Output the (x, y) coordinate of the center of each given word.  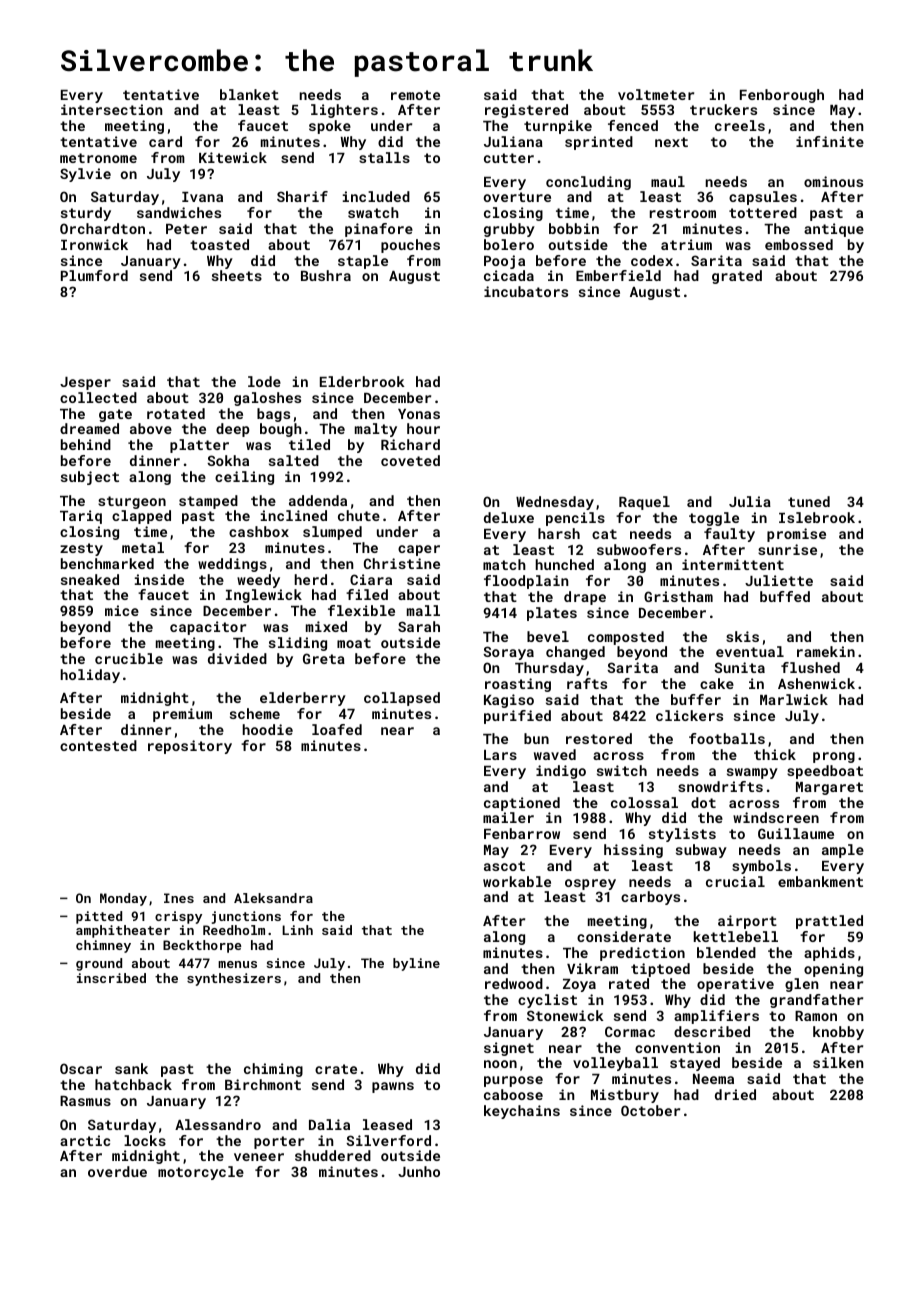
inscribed (111, 978)
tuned (809, 501)
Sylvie (85, 175)
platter (199, 446)
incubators (526, 291)
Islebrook (817, 517)
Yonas (419, 414)
